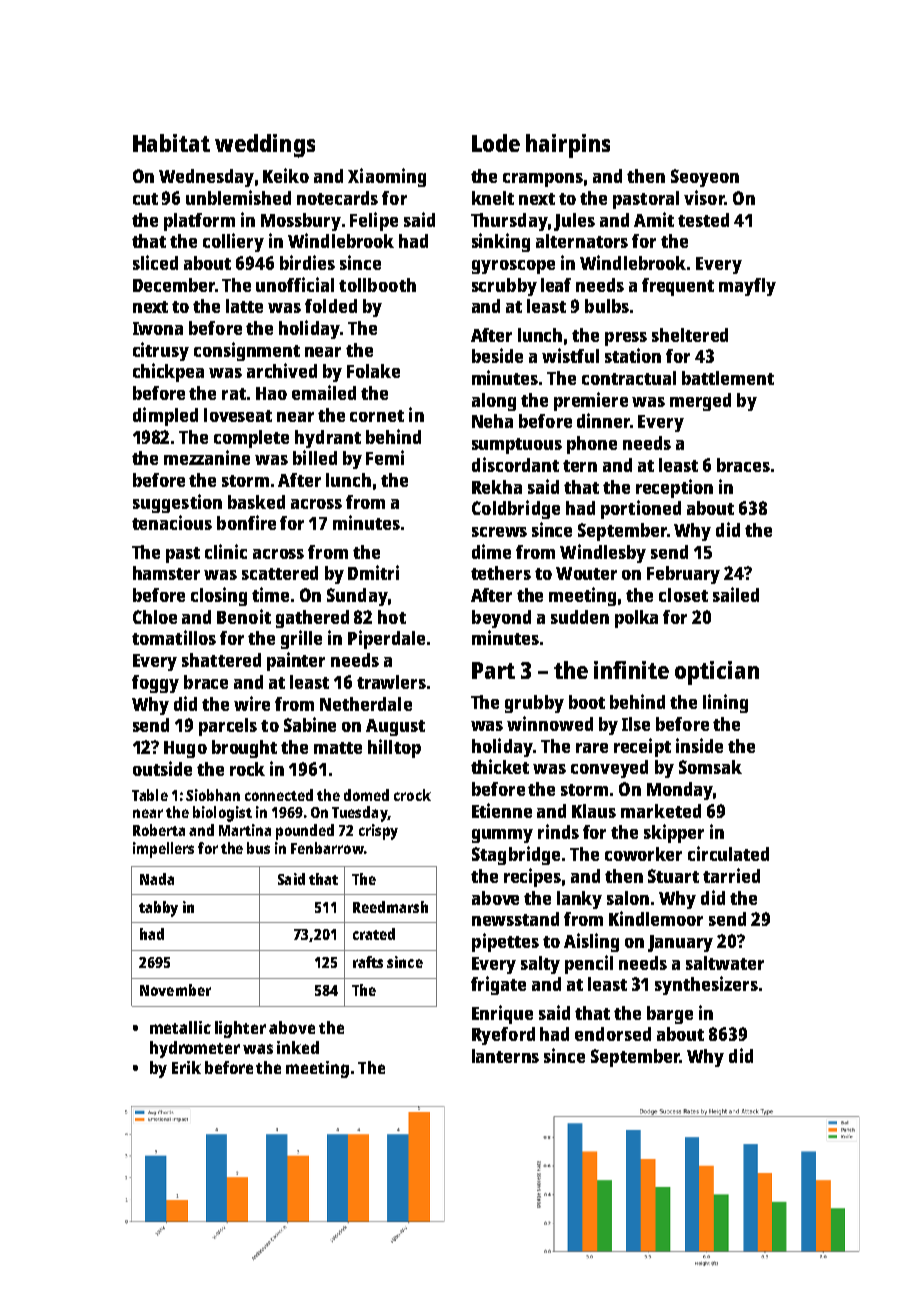  Describe the element at coordinates (171, 143) in the document. I see `Habitat` at that location.
